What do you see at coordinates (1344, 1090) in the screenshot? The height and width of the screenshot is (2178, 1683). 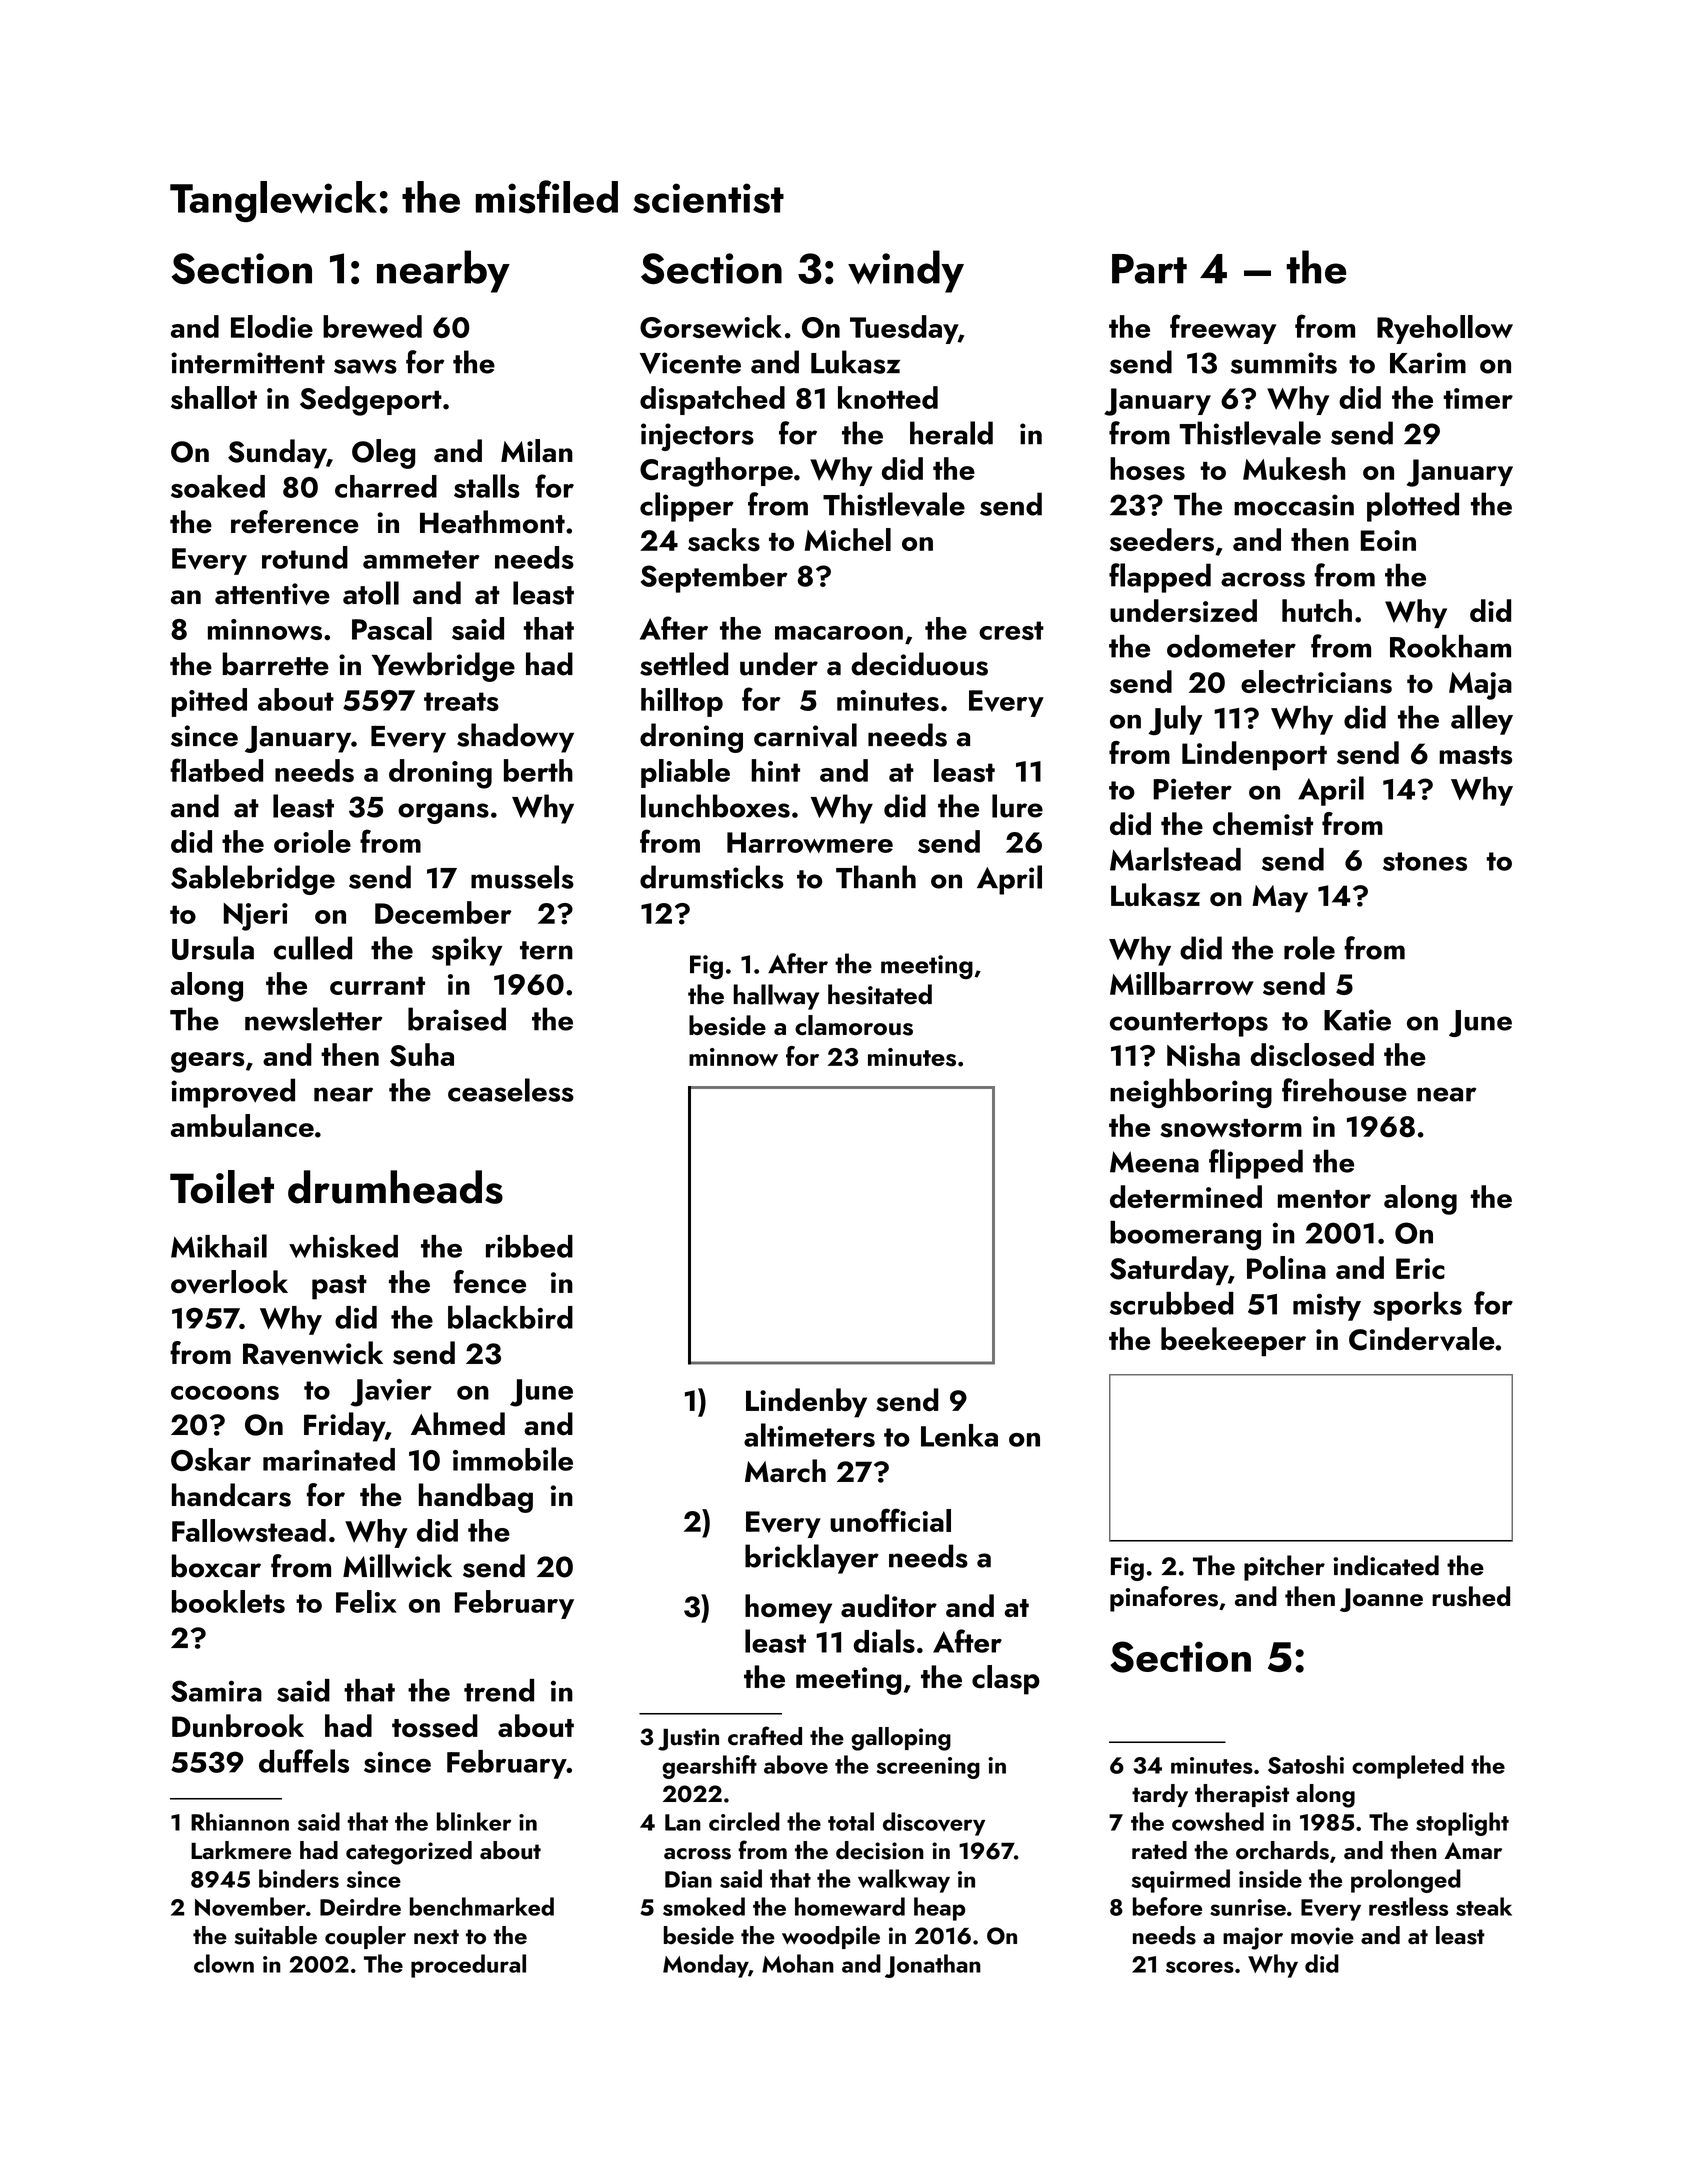 I see `firehouse` at bounding box center [1344, 1090].
